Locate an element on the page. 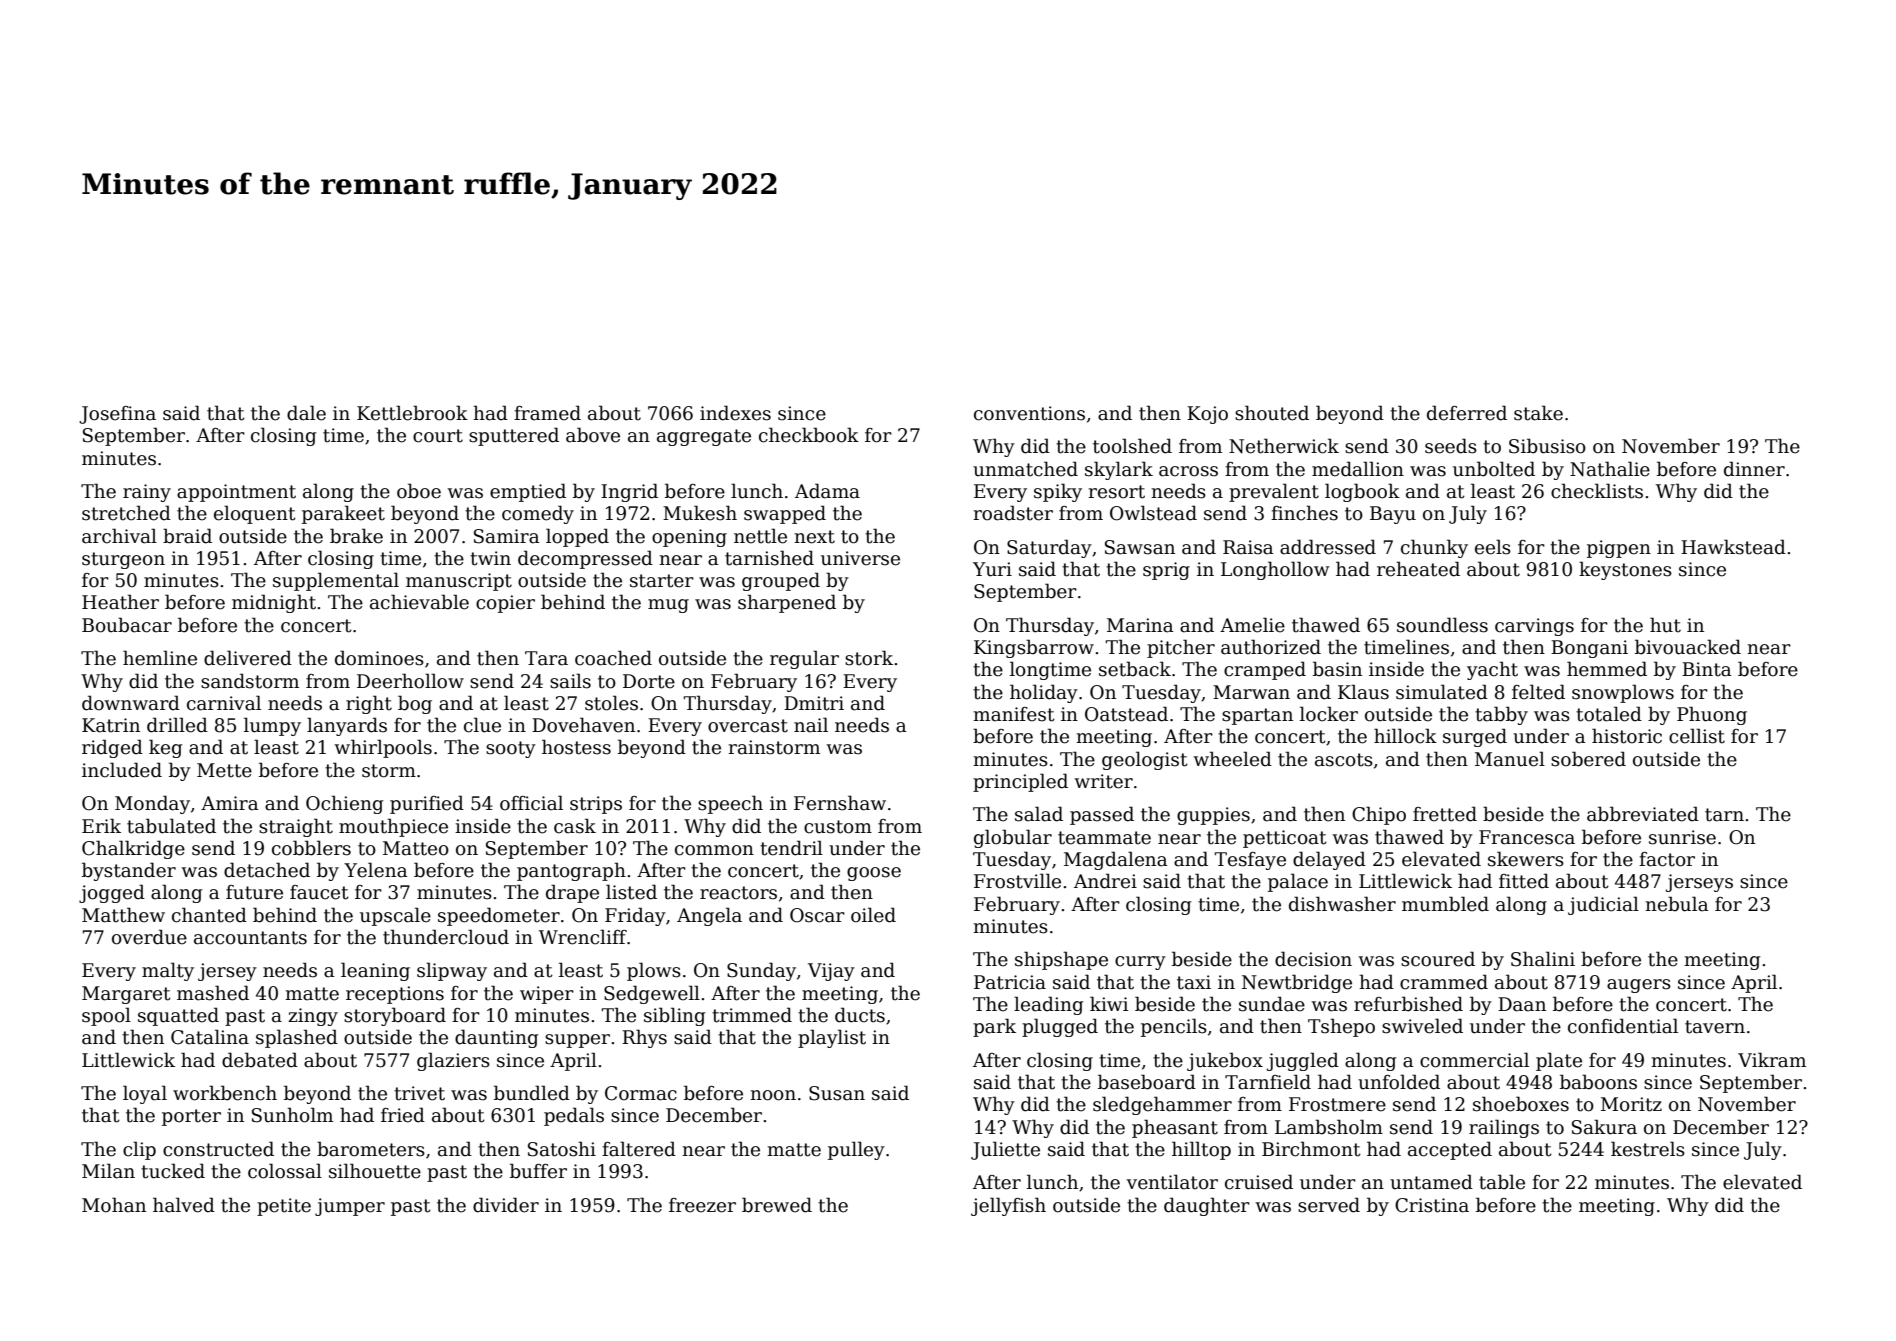 This document has height=1341, width=1896. Tesfaye is located at coordinates (1250, 861).
